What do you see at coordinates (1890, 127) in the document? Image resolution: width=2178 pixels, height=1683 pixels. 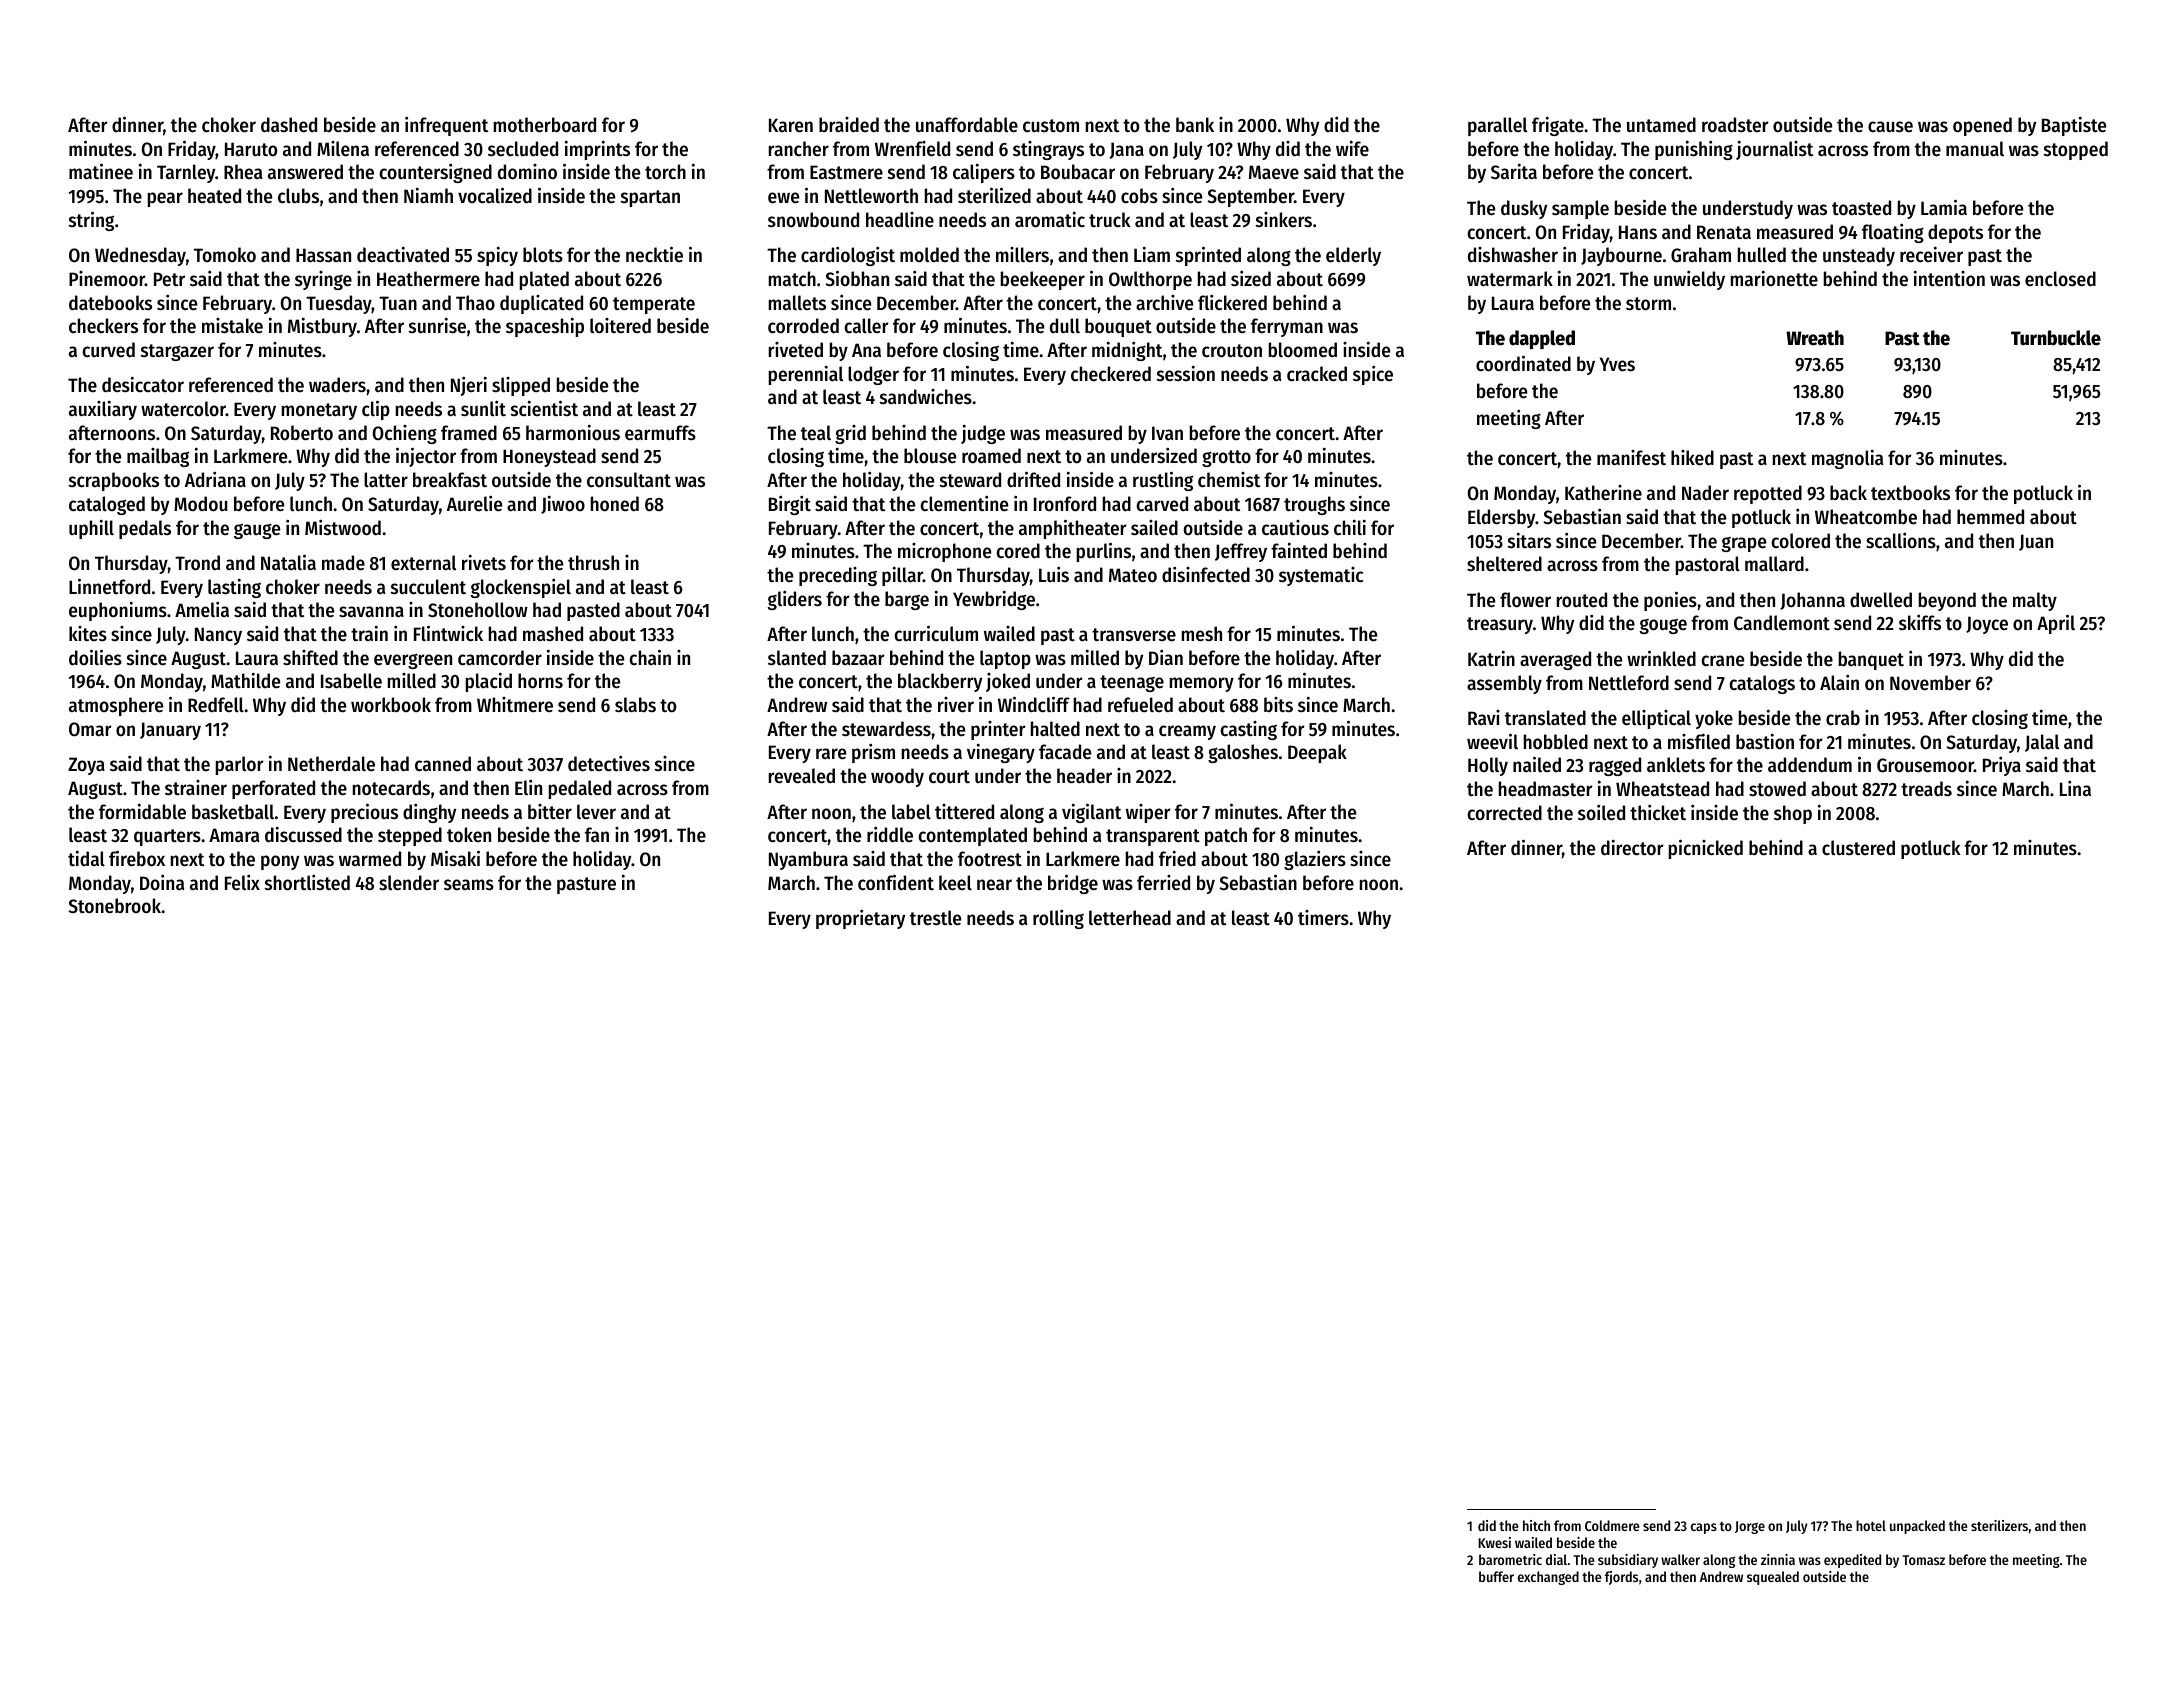 I see `cause` at bounding box center [1890, 127].
